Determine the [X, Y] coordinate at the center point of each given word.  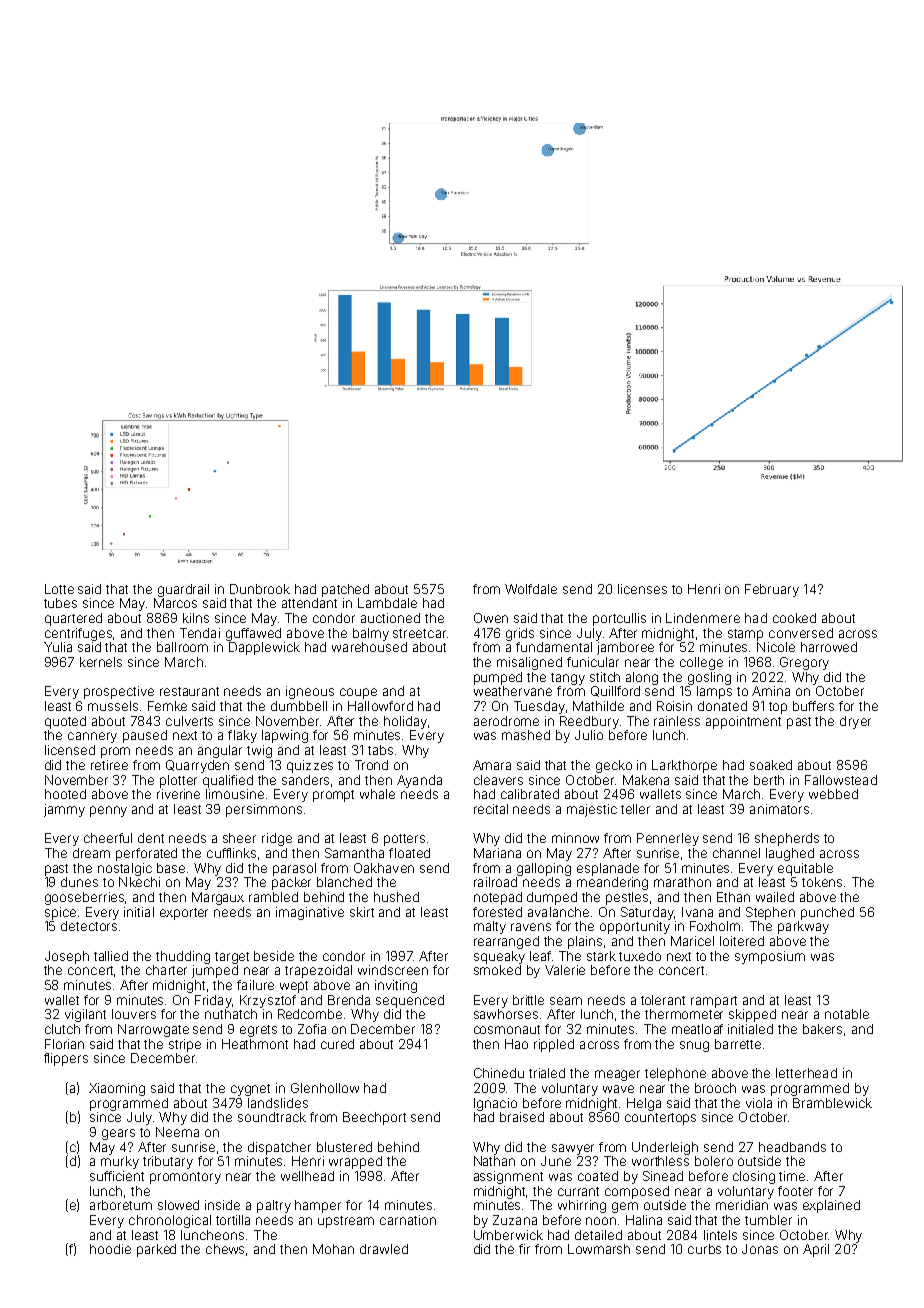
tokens [822, 882]
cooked [794, 618]
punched [827, 913]
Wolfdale [531, 589]
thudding [183, 957]
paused [145, 736]
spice [60, 913]
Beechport [374, 1118]
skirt [362, 912]
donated [722, 706]
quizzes [310, 766]
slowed [178, 1205]
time [792, 1176]
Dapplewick [264, 648]
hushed [396, 897]
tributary [168, 1162]
